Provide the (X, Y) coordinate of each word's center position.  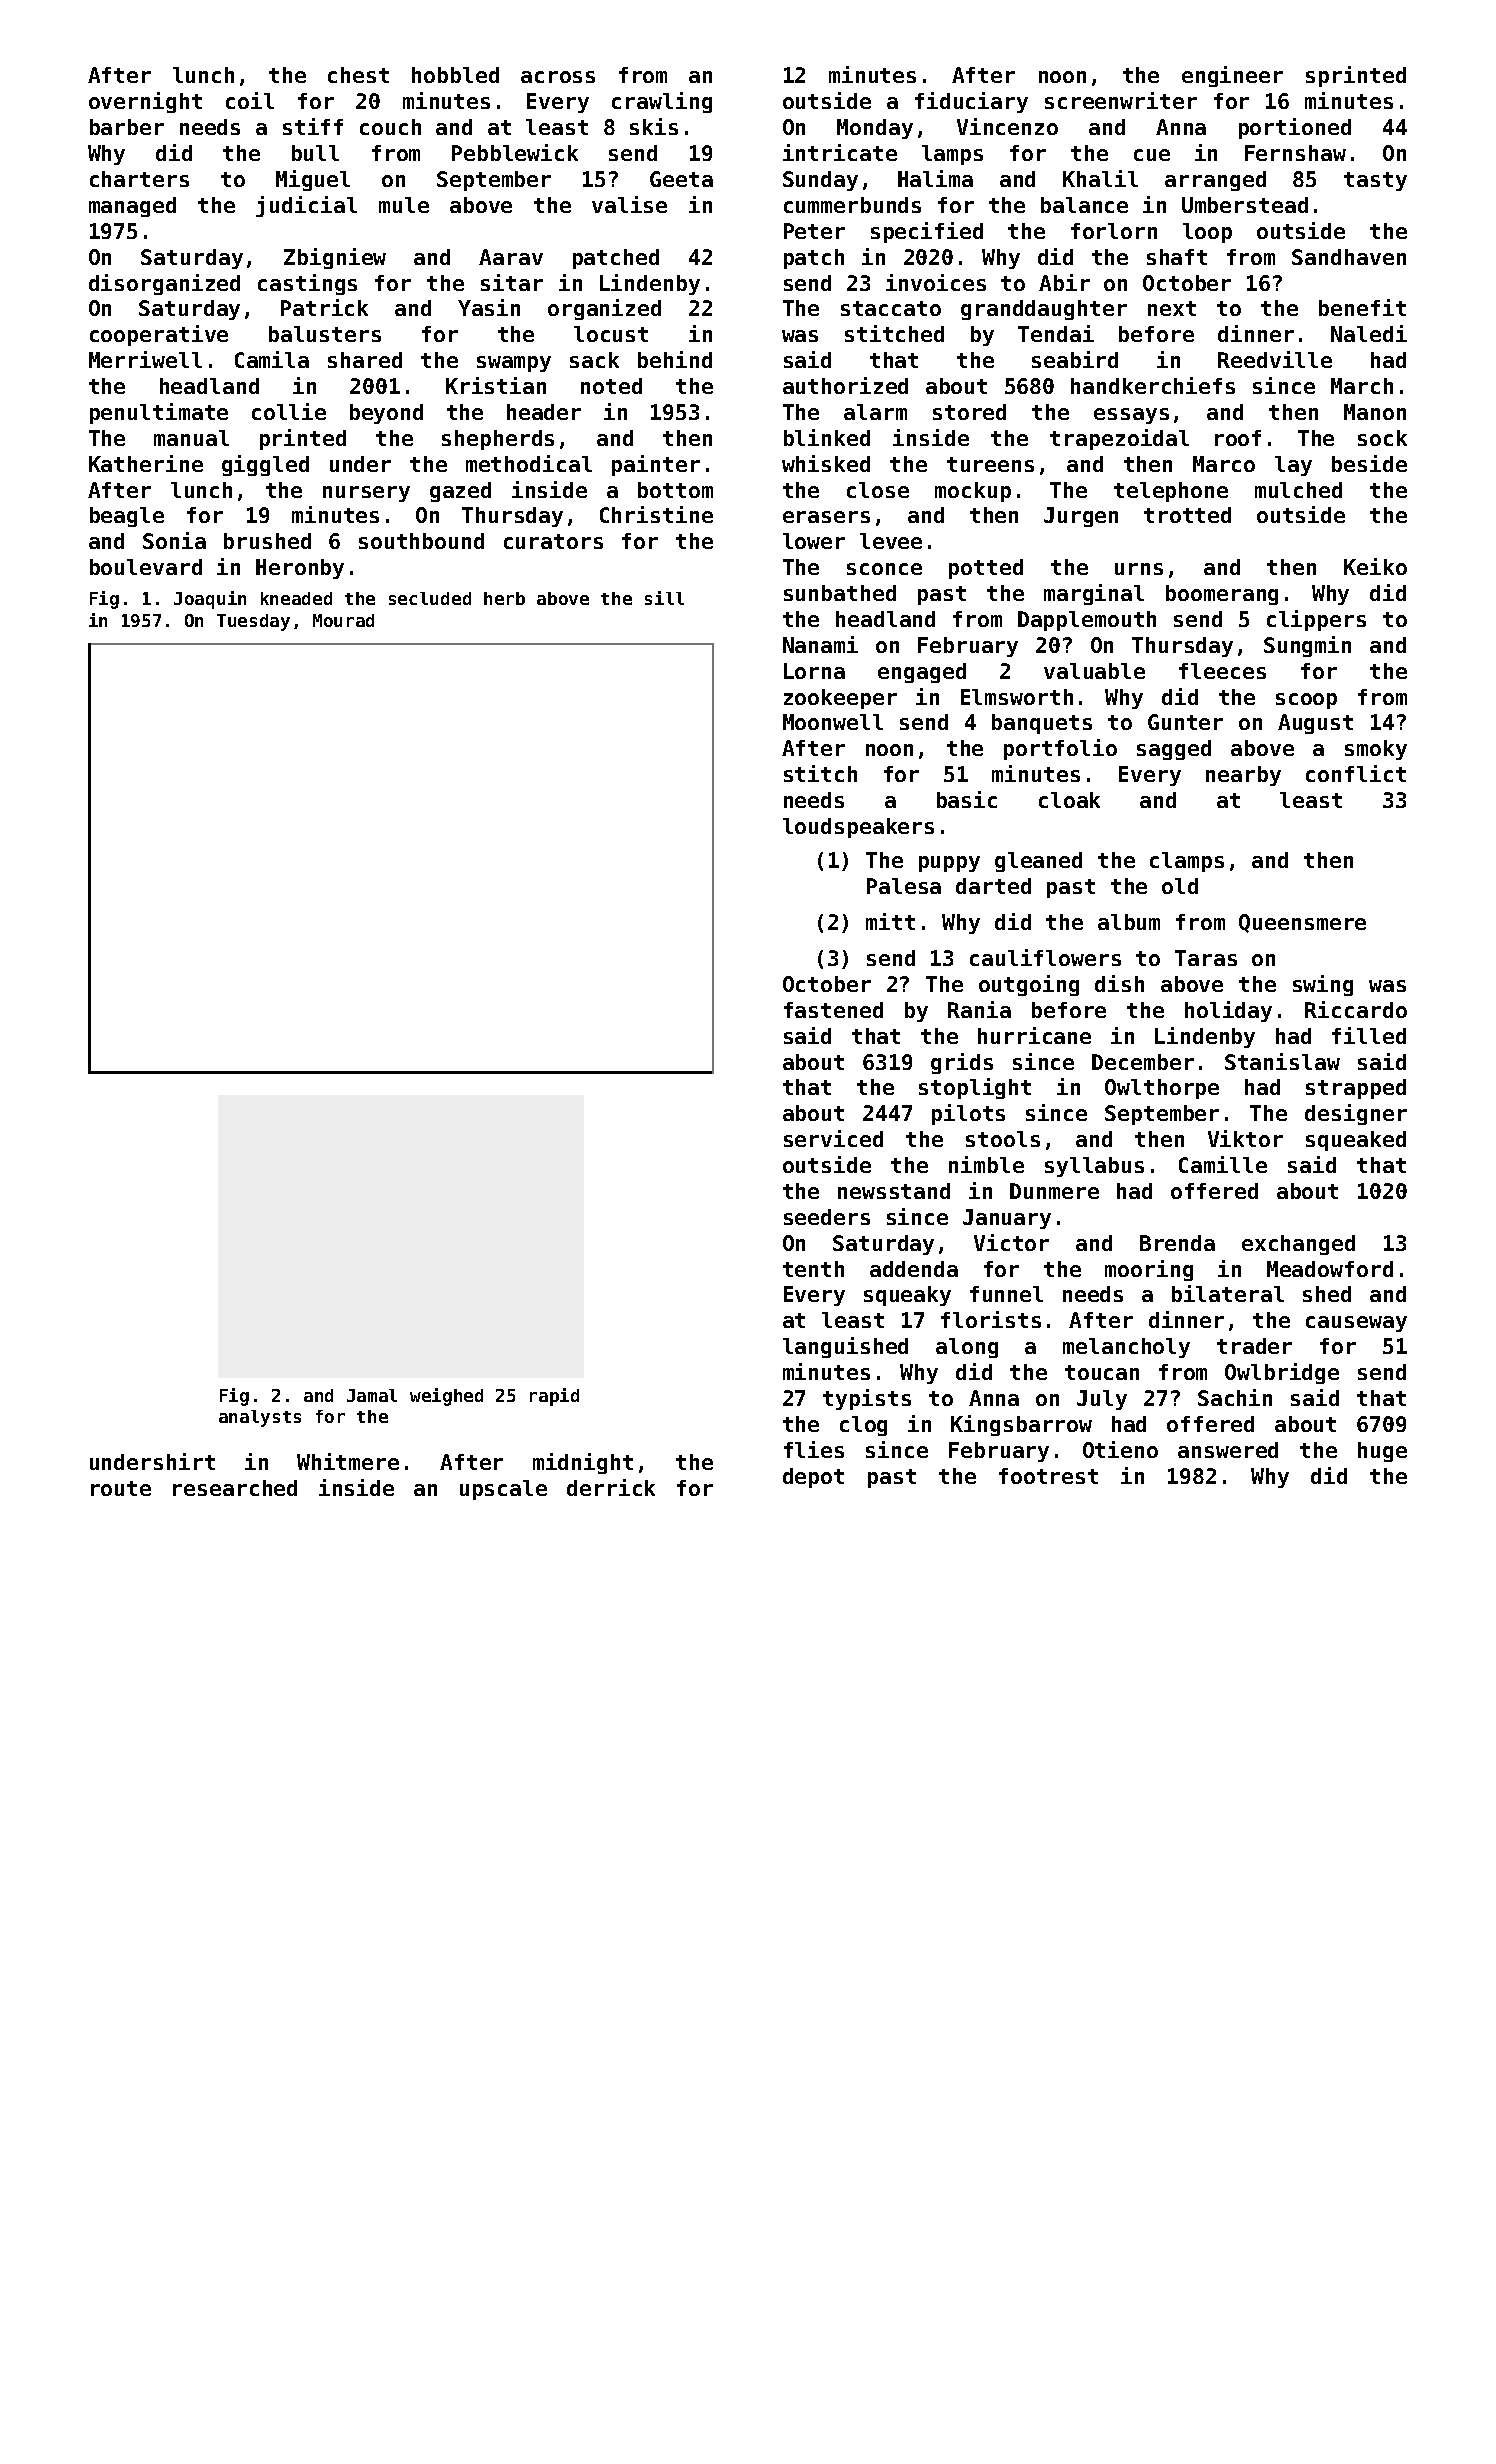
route (121, 1488)
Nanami (820, 644)
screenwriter (1121, 100)
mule (404, 205)
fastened (833, 1010)
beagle (127, 517)
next (1172, 308)
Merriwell (145, 359)
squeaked (1356, 1141)
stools (1003, 1139)
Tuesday (253, 622)
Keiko (1375, 566)
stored (969, 412)
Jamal (372, 1395)
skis (654, 126)
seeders (827, 1217)
